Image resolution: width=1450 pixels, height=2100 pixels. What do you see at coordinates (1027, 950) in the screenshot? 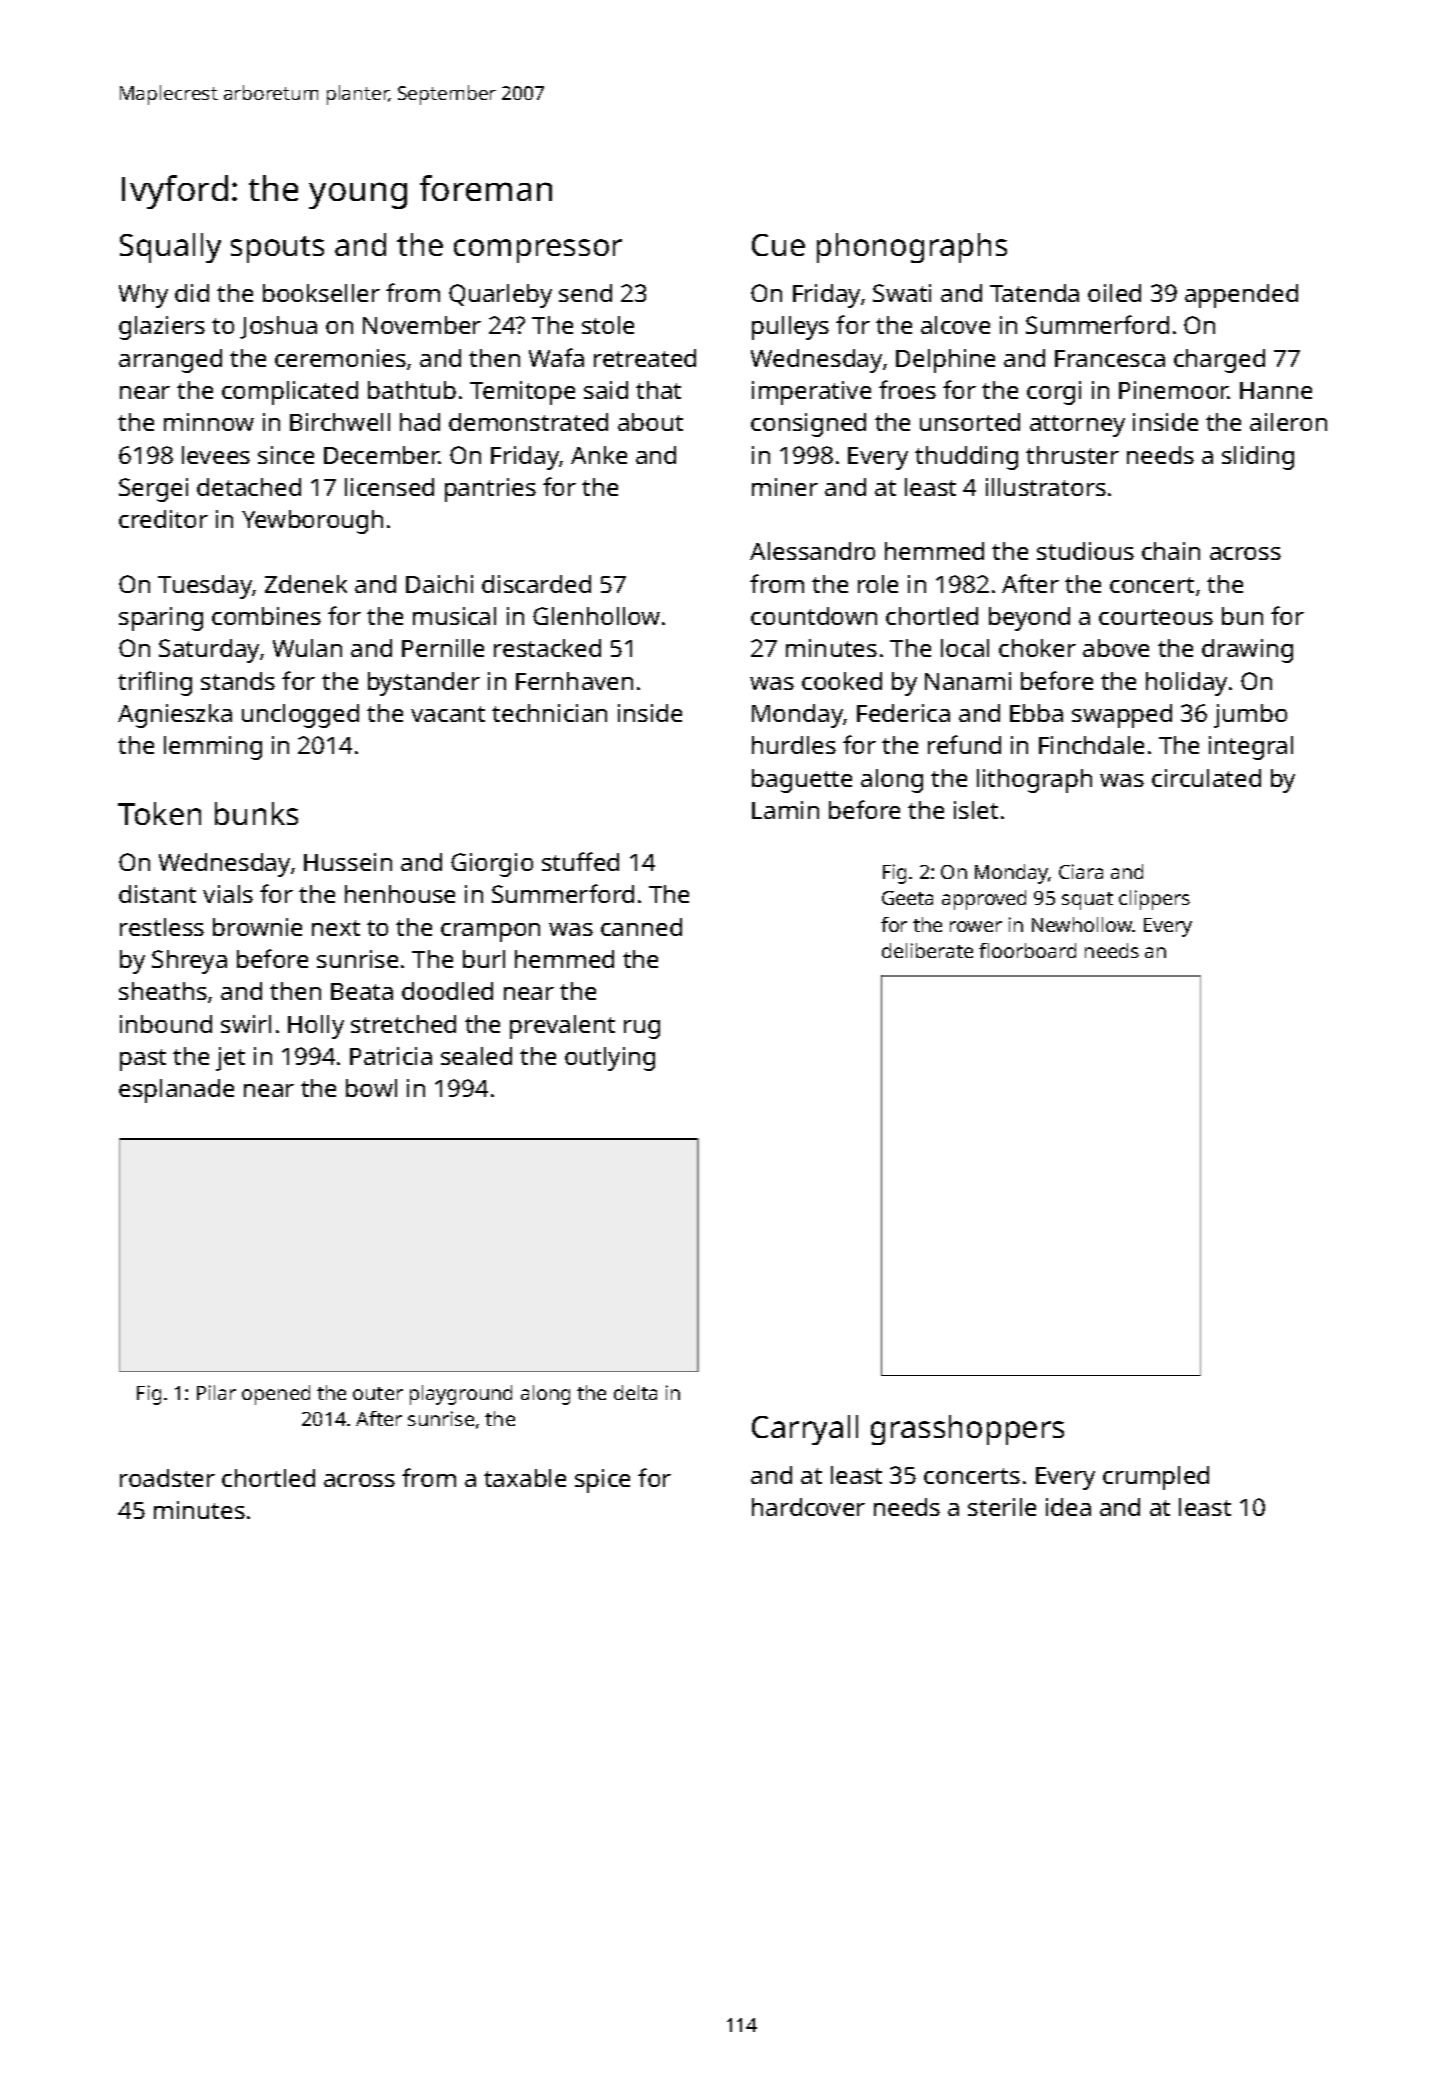
I see `floorboard` at bounding box center [1027, 950].
